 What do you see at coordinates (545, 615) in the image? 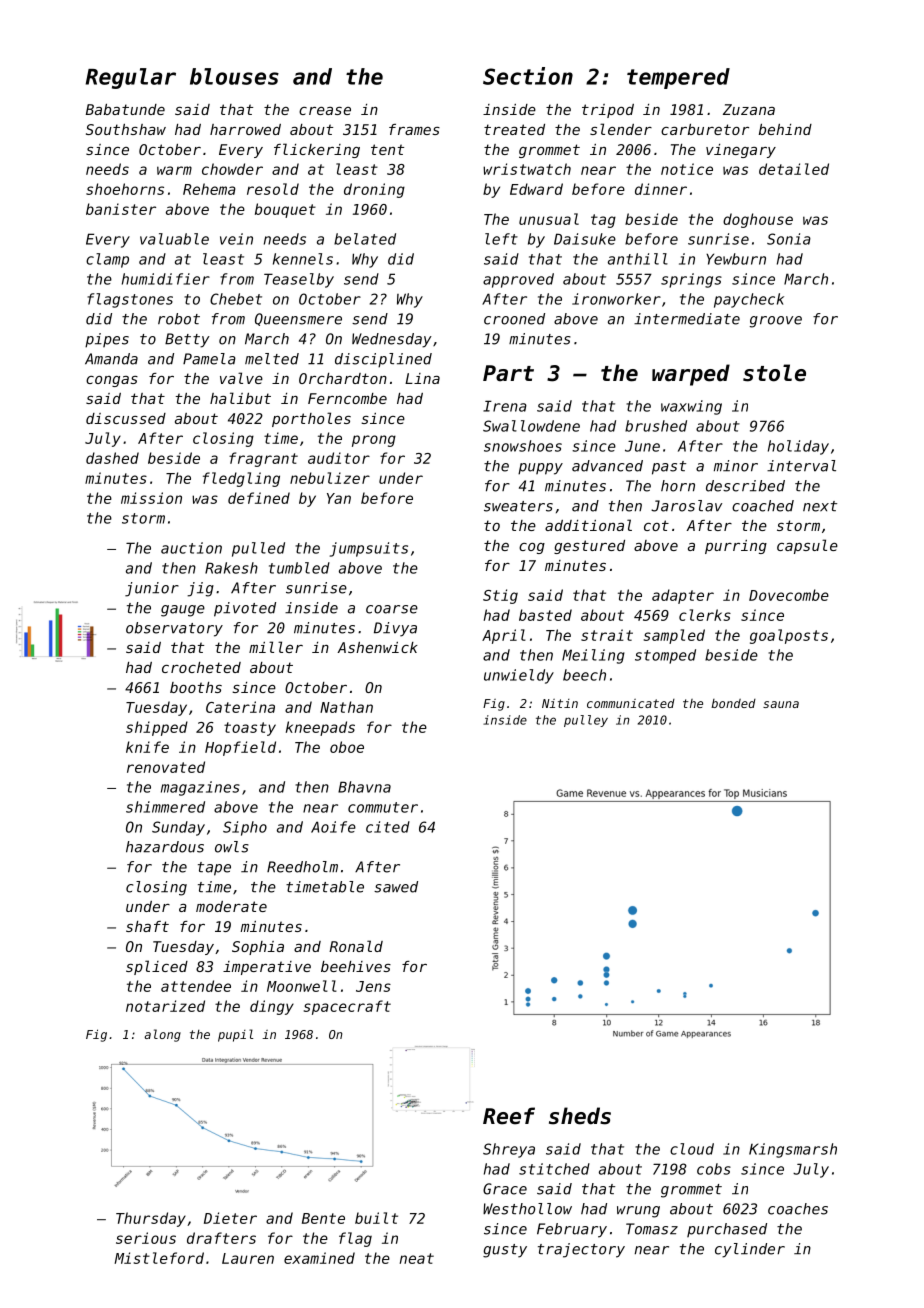
I see `basted` at bounding box center [545, 615].
